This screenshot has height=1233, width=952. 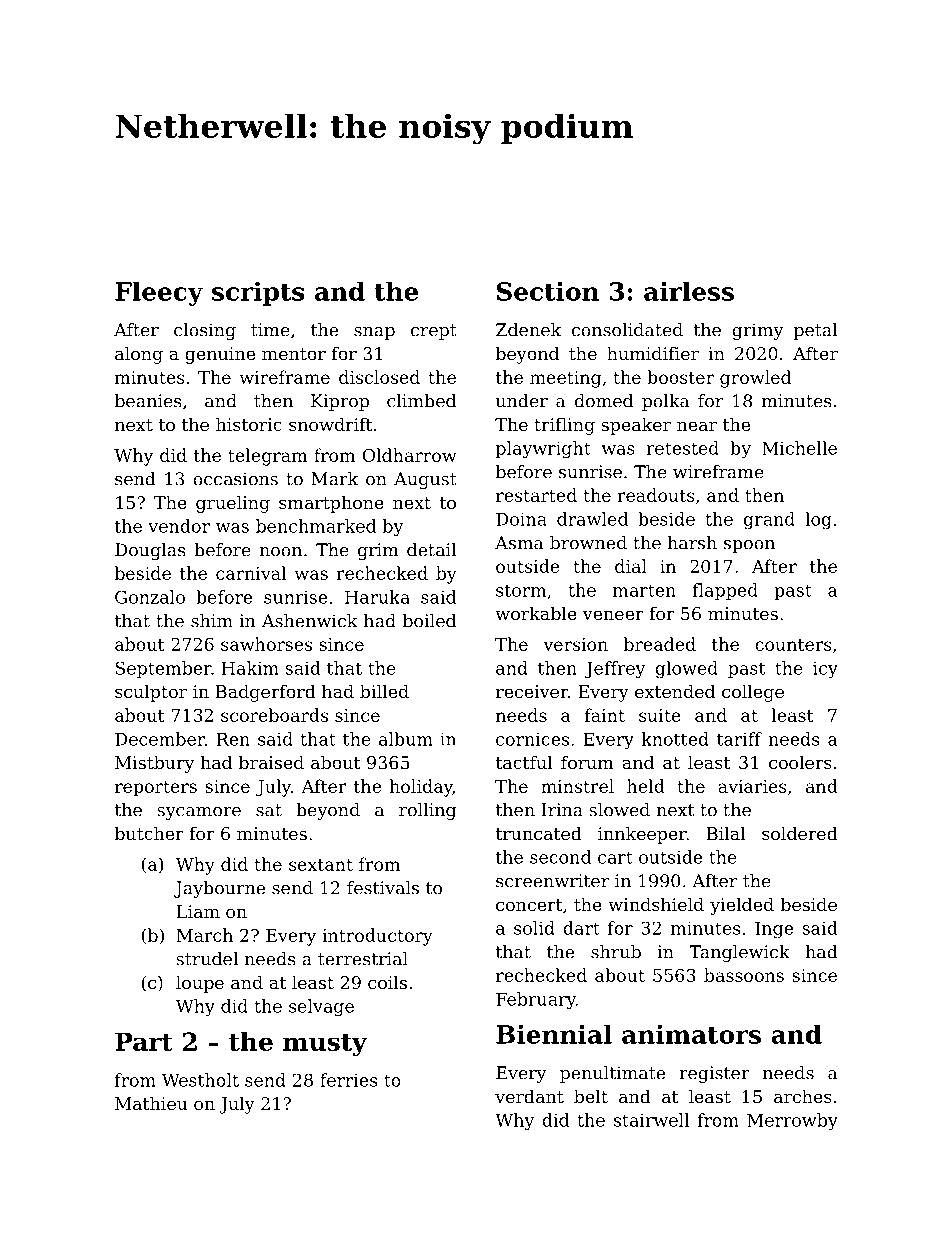 What do you see at coordinates (529, 1096) in the screenshot?
I see `verdant` at bounding box center [529, 1096].
